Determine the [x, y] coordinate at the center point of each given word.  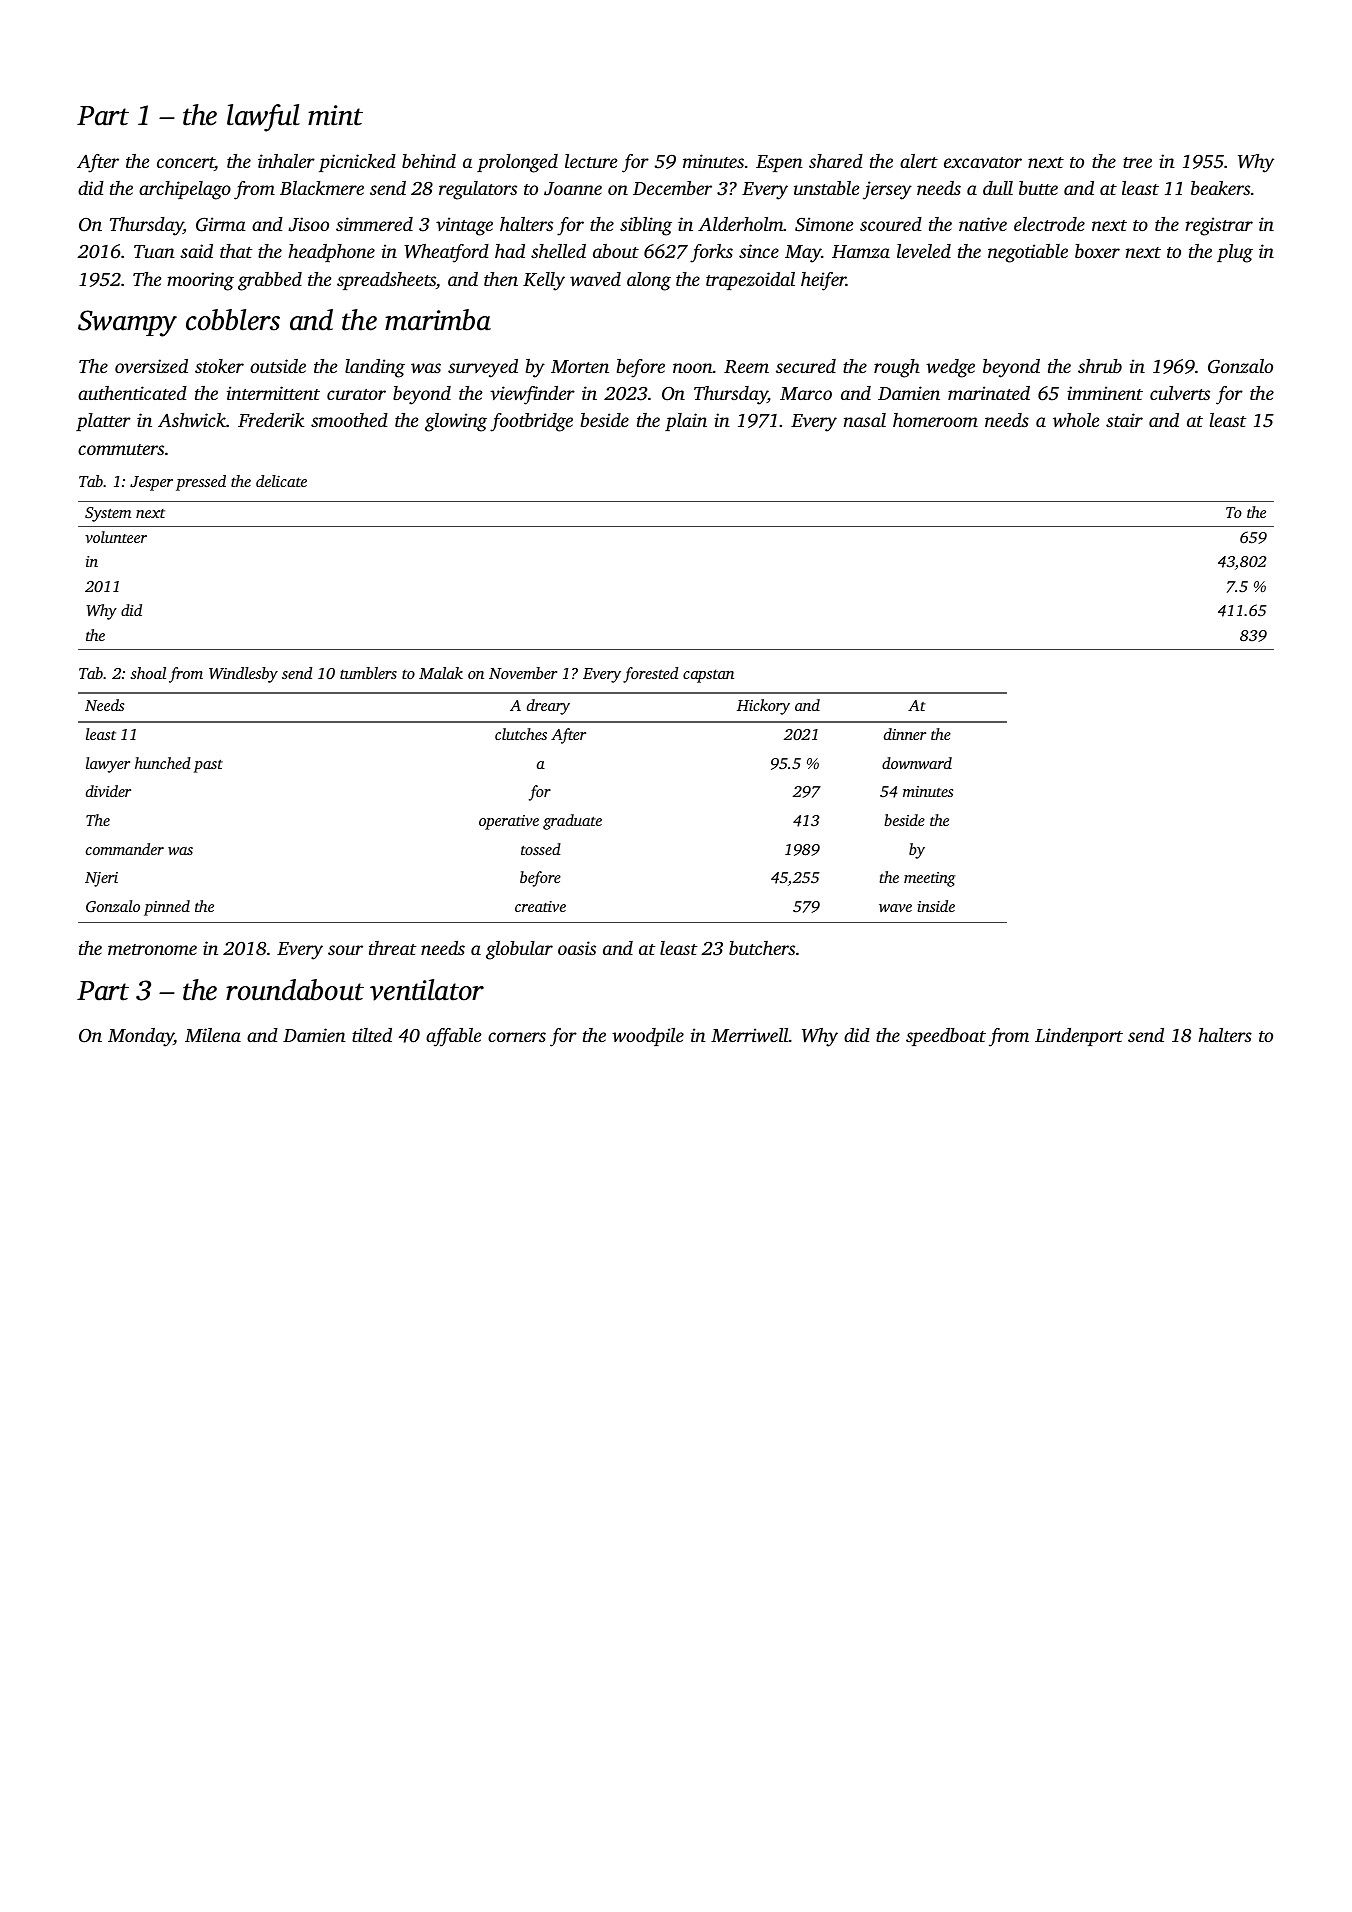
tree [1137, 162]
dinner [905, 734]
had [510, 251]
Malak [441, 673]
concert [186, 164]
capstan [708, 676]
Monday [141, 1037]
